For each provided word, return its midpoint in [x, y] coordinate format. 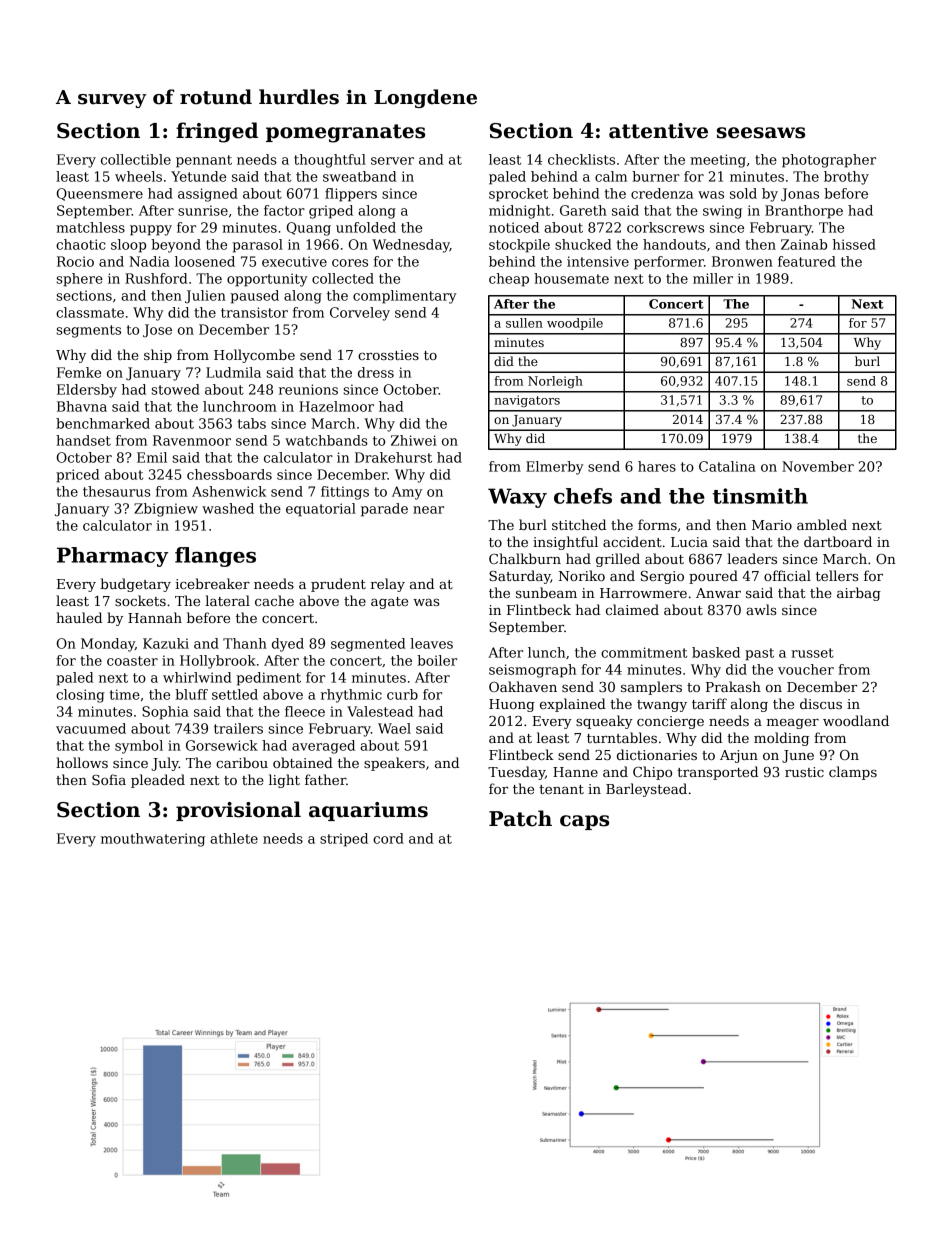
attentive [658, 131]
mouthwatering [153, 840]
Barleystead [646, 790]
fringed [217, 132]
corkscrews [665, 227]
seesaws [761, 133]
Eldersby [87, 391]
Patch [520, 818]
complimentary [404, 297]
